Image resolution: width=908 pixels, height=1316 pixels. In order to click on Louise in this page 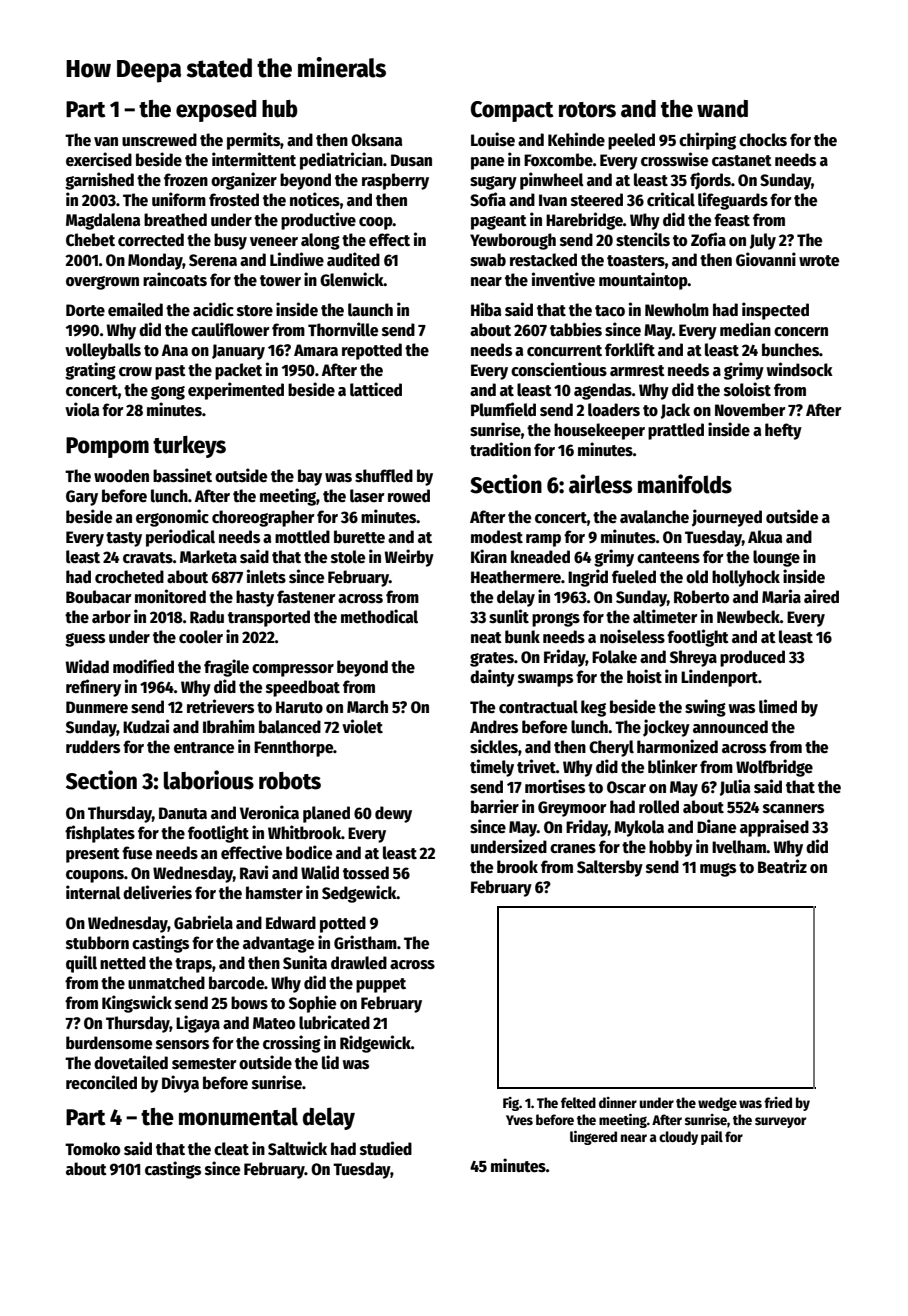, I will do `click(493, 139)`.
